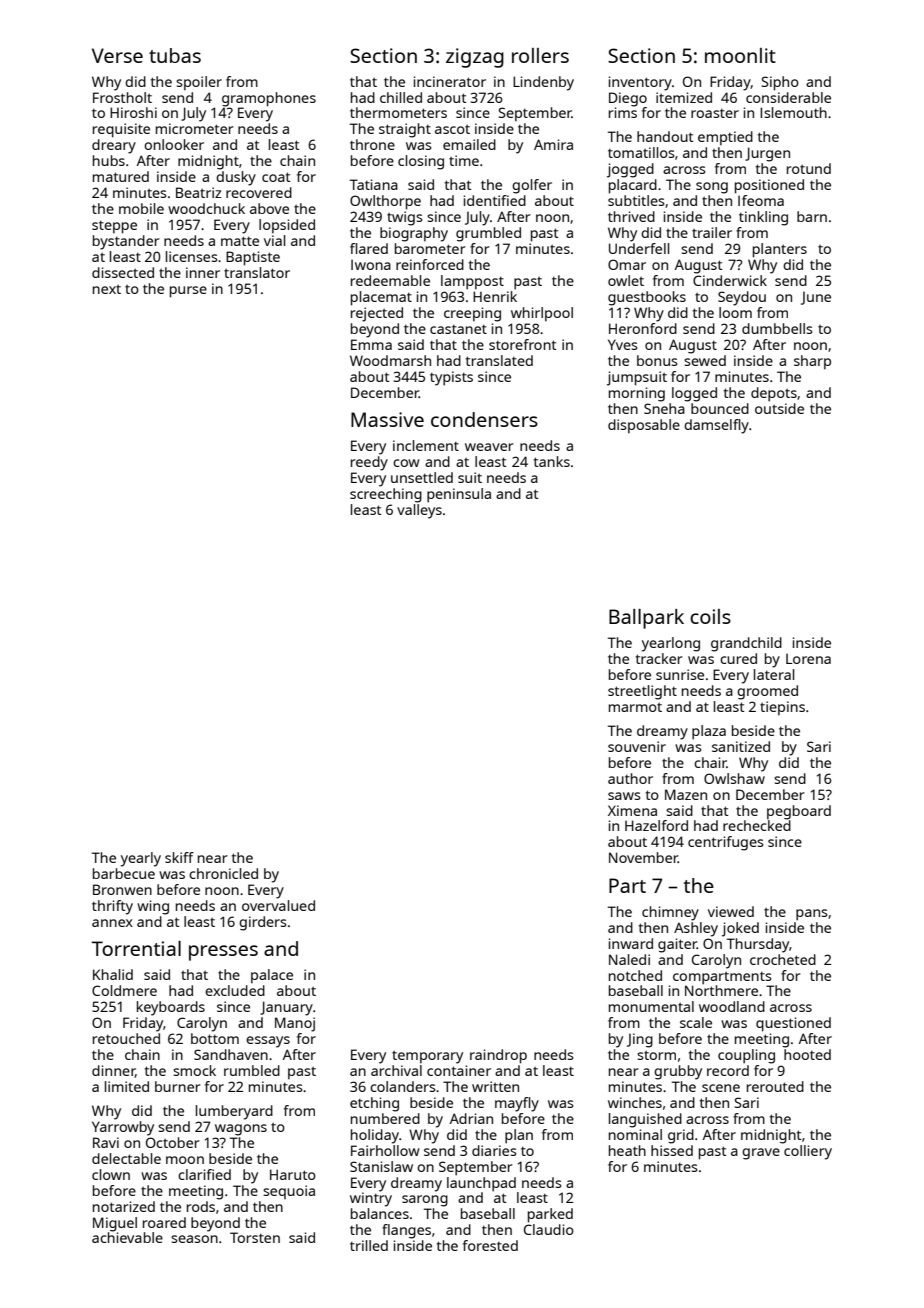 The width and height of the screenshot is (924, 1308). Describe the element at coordinates (406, 1231) in the screenshot. I see `flanges` at that location.
